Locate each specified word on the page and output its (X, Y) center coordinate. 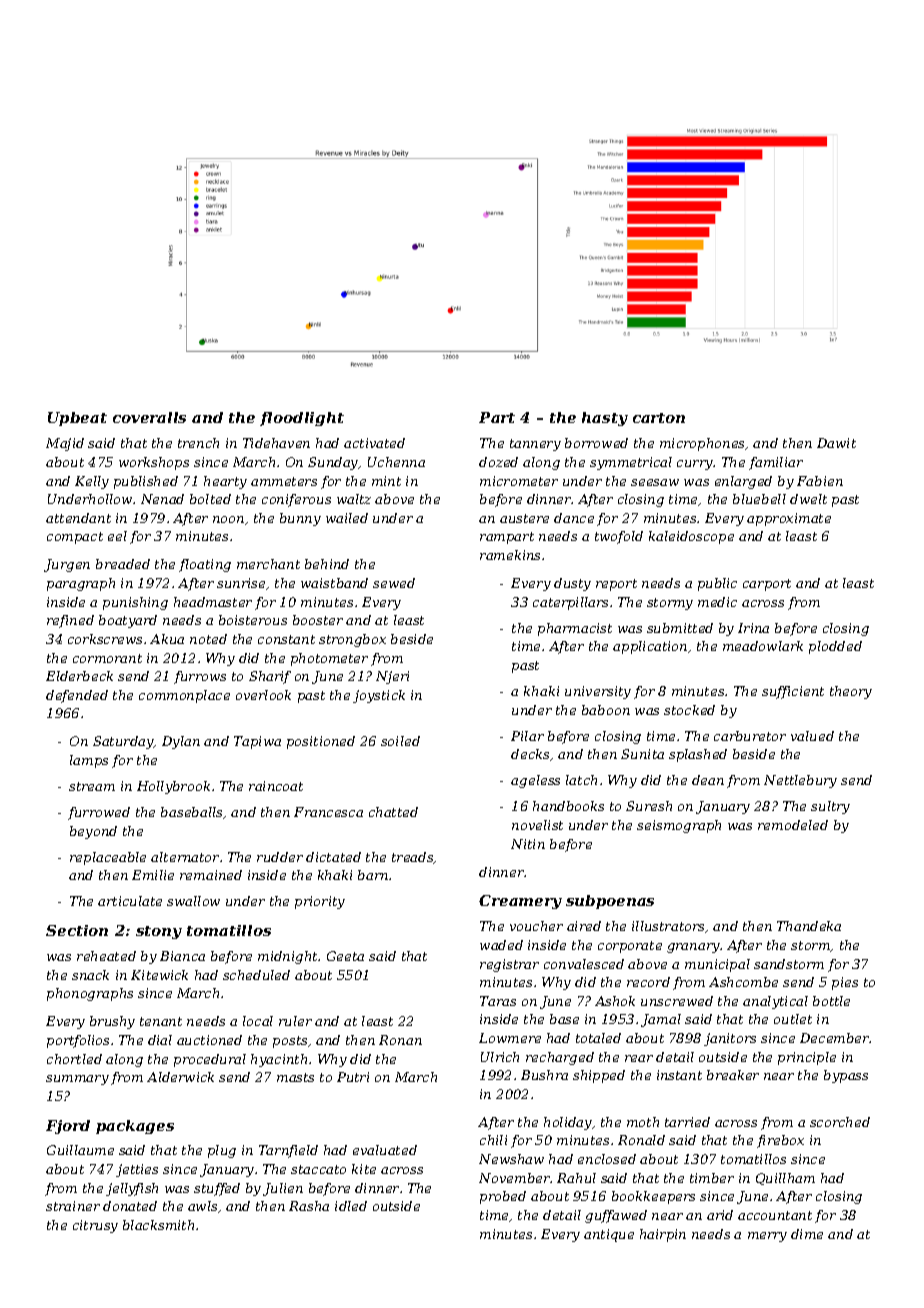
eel (117, 536)
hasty (605, 419)
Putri (353, 1077)
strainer (73, 1206)
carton (659, 418)
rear (639, 1058)
